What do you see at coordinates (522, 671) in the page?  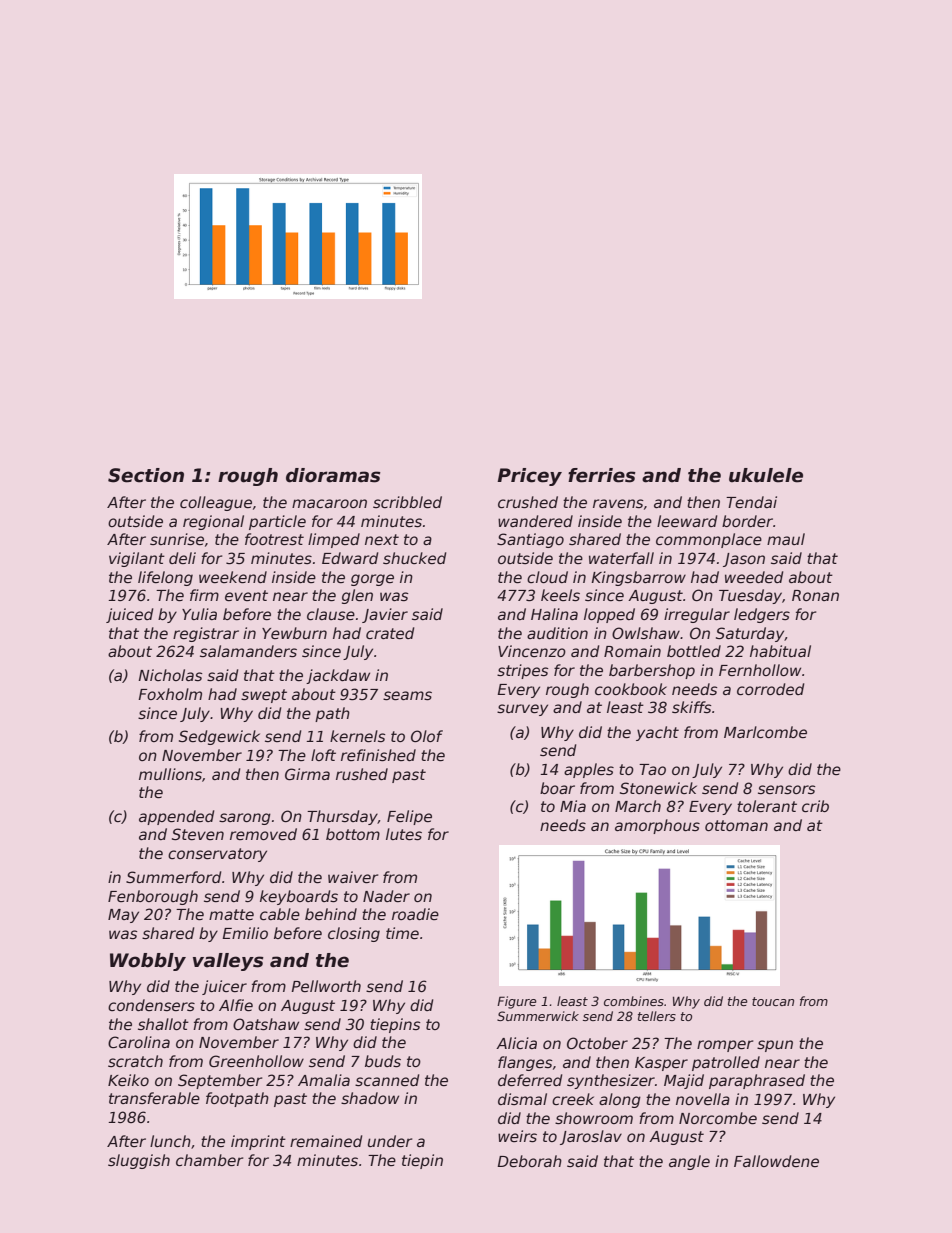 I see `stripes` at bounding box center [522, 671].
